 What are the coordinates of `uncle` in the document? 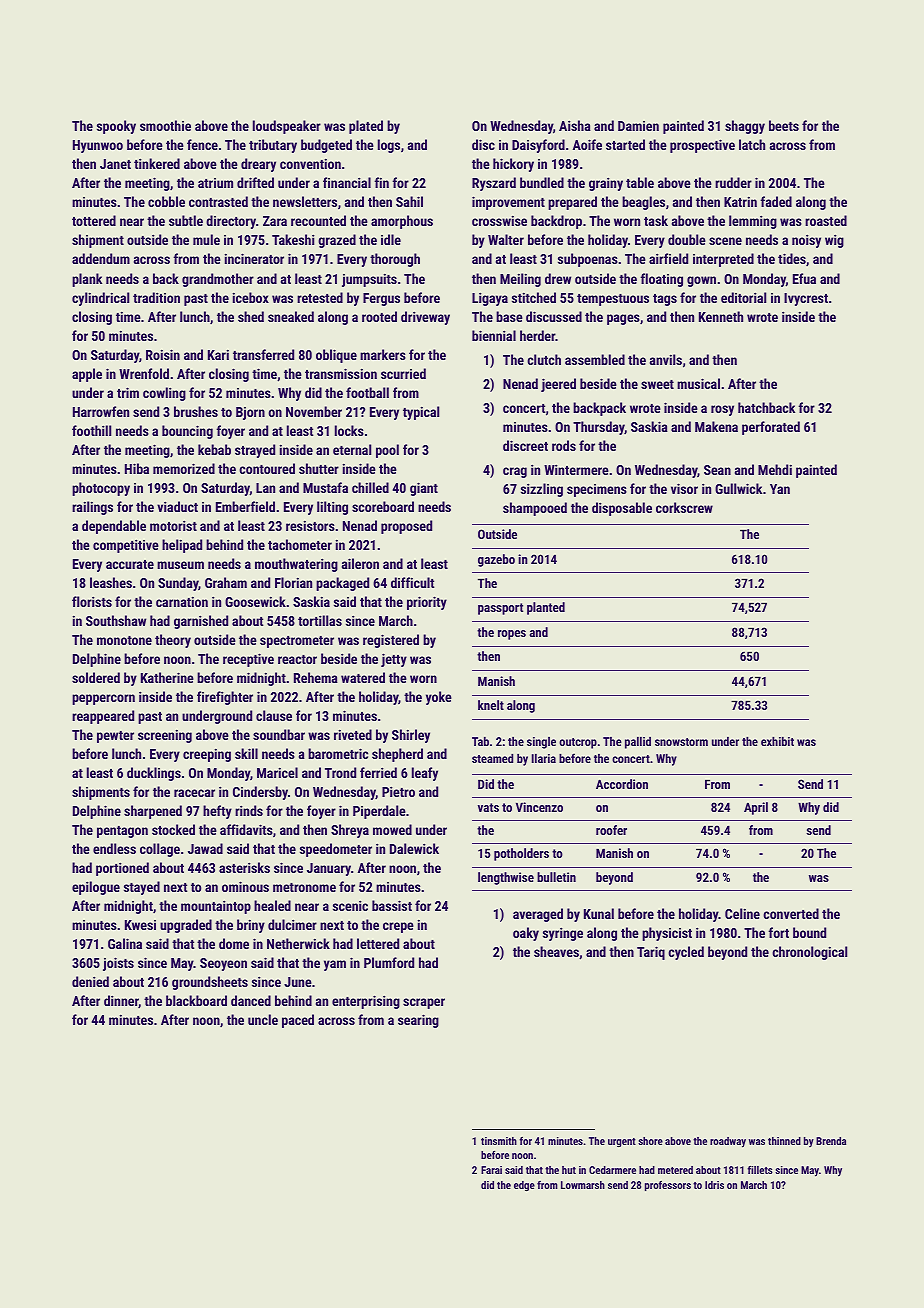 It's located at (263, 1019).
